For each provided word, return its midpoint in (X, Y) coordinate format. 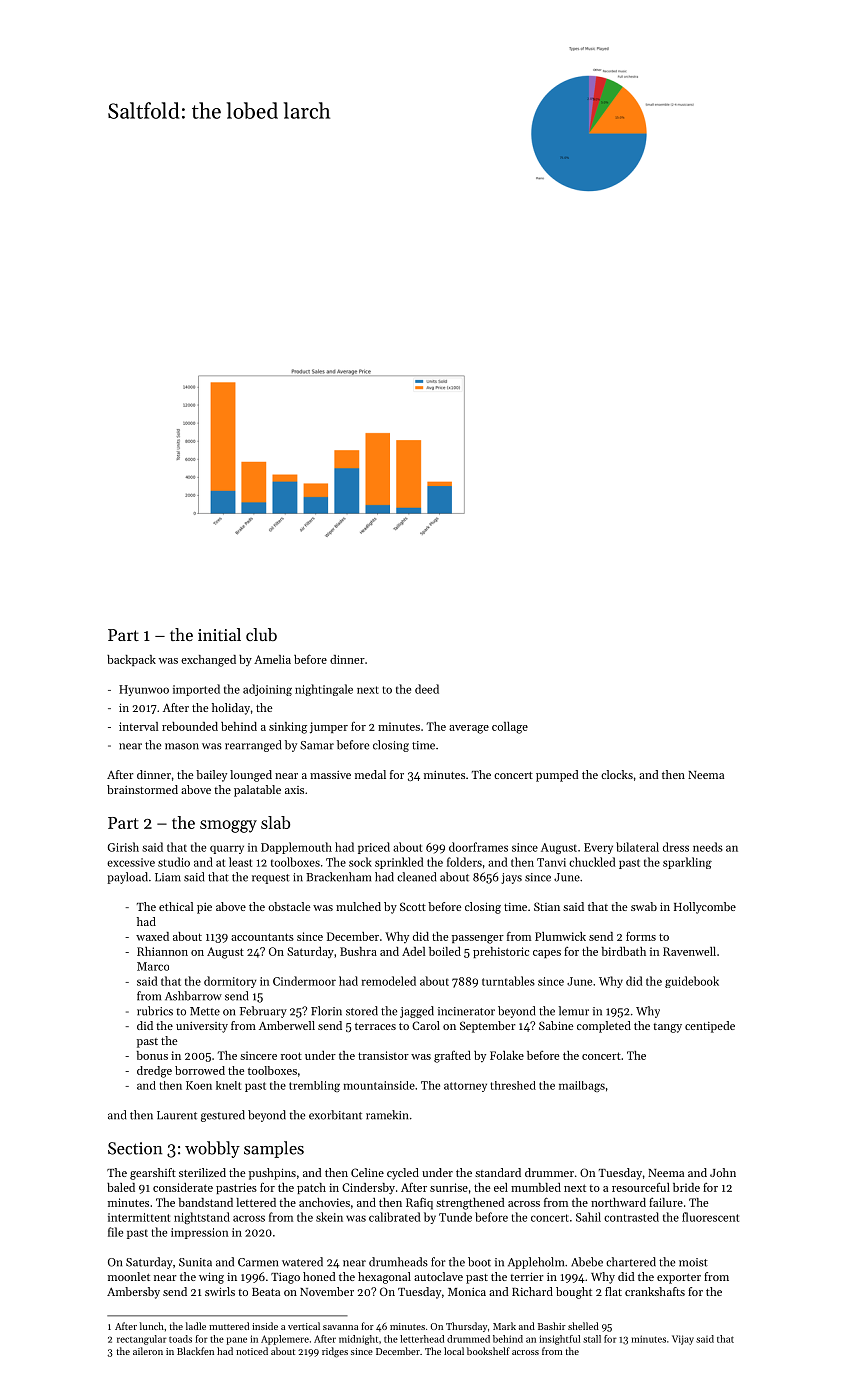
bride (686, 1187)
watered (302, 1262)
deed (427, 689)
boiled (445, 951)
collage (510, 728)
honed (319, 1276)
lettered (256, 1202)
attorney (465, 1087)
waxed (152, 936)
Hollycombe (705, 908)
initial (219, 634)
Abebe (587, 1262)
